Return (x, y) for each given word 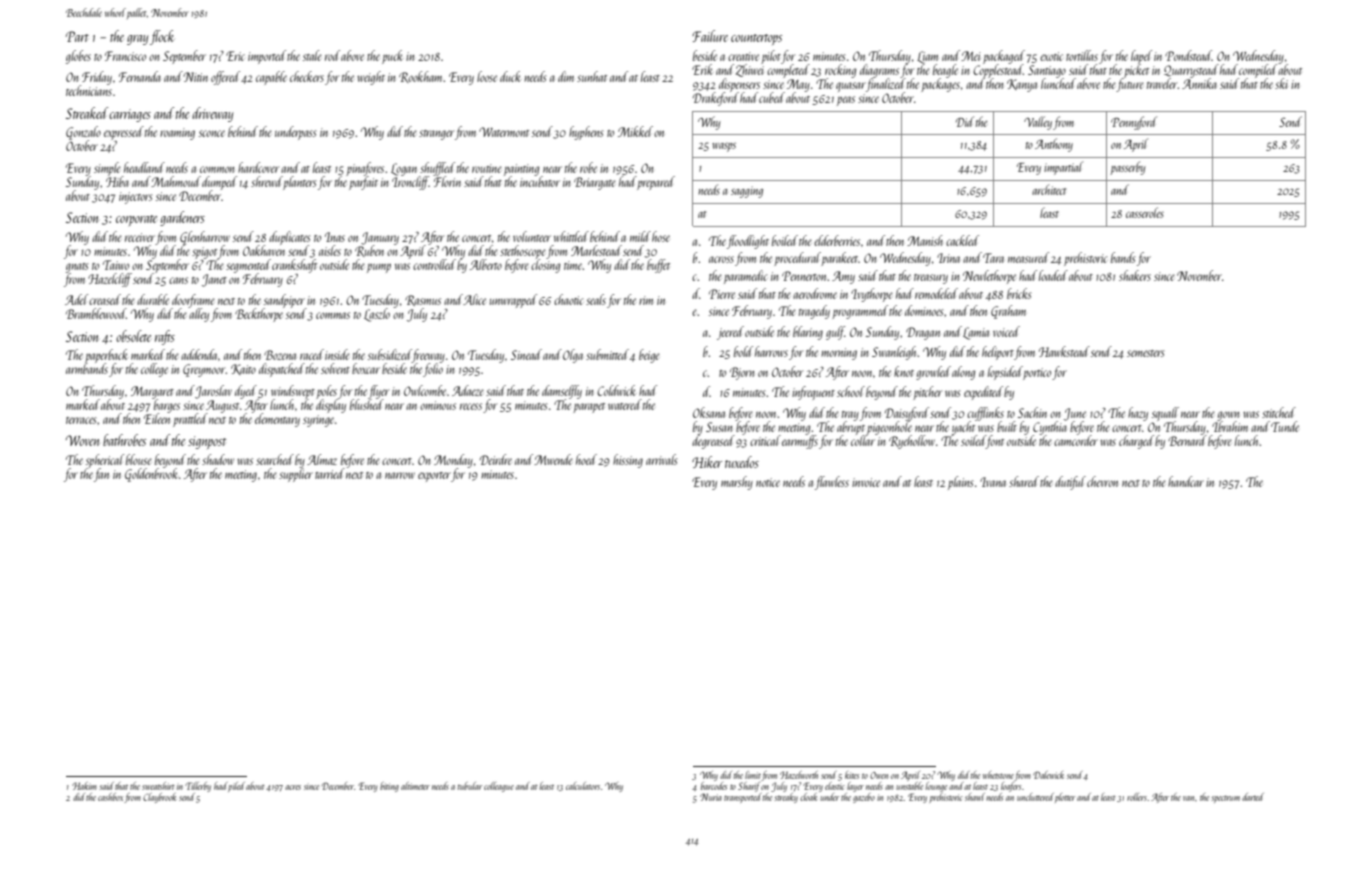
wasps (724, 147)
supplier (296, 475)
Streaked (87, 113)
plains (960, 483)
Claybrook (159, 798)
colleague (499, 787)
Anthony (1054, 145)
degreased (713, 442)
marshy (737, 483)
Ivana (993, 482)
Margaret (152, 392)
